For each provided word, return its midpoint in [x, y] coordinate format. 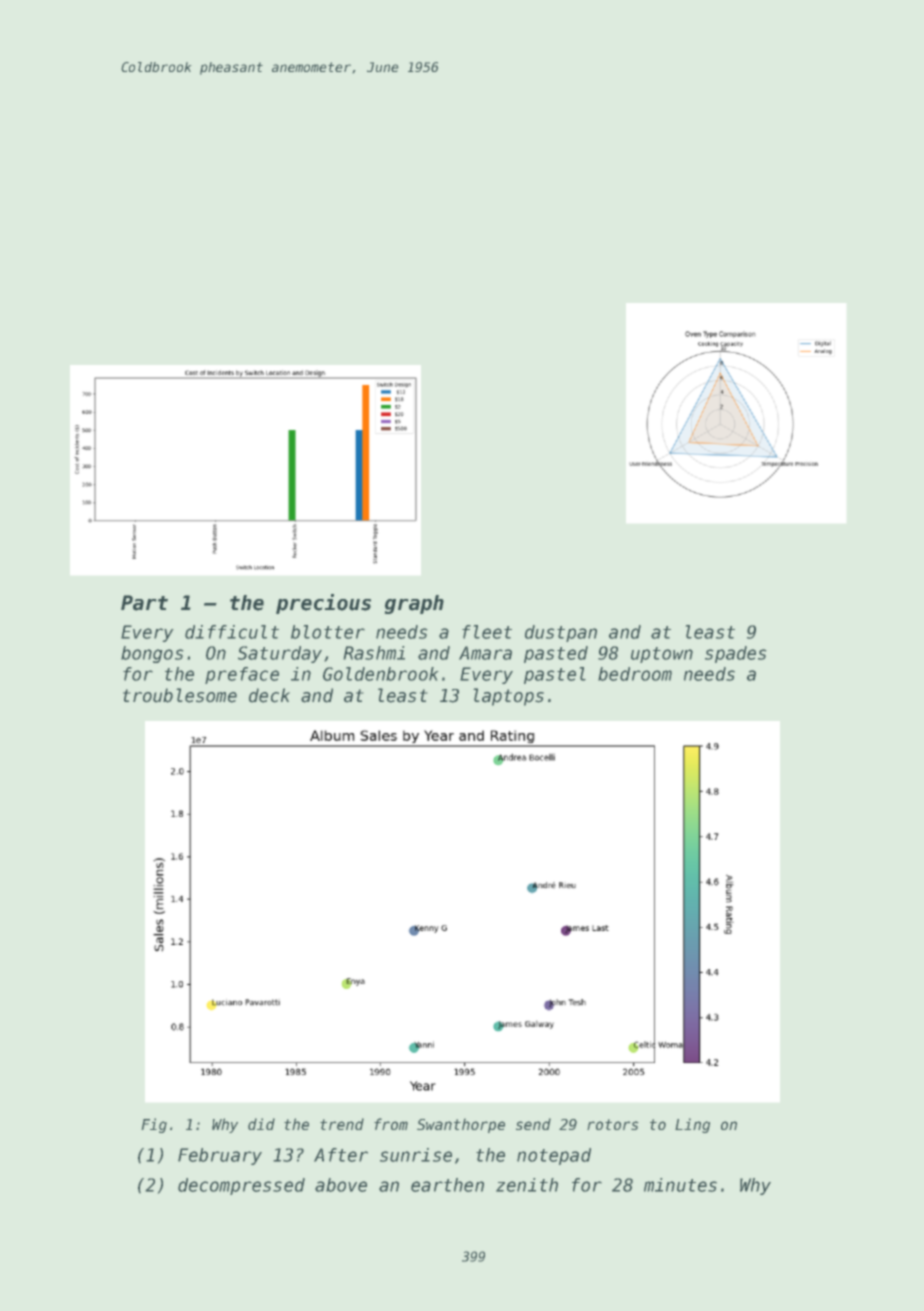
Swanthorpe [461, 1126]
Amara [485, 653]
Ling [692, 1125]
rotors [612, 1124]
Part [144, 603]
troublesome [180, 695]
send [533, 1124]
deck [269, 695]
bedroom [635, 674]
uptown [662, 655]
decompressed [241, 1186]
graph [414, 604]
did [261, 1124]
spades [735, 654]
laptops [509, 697]
